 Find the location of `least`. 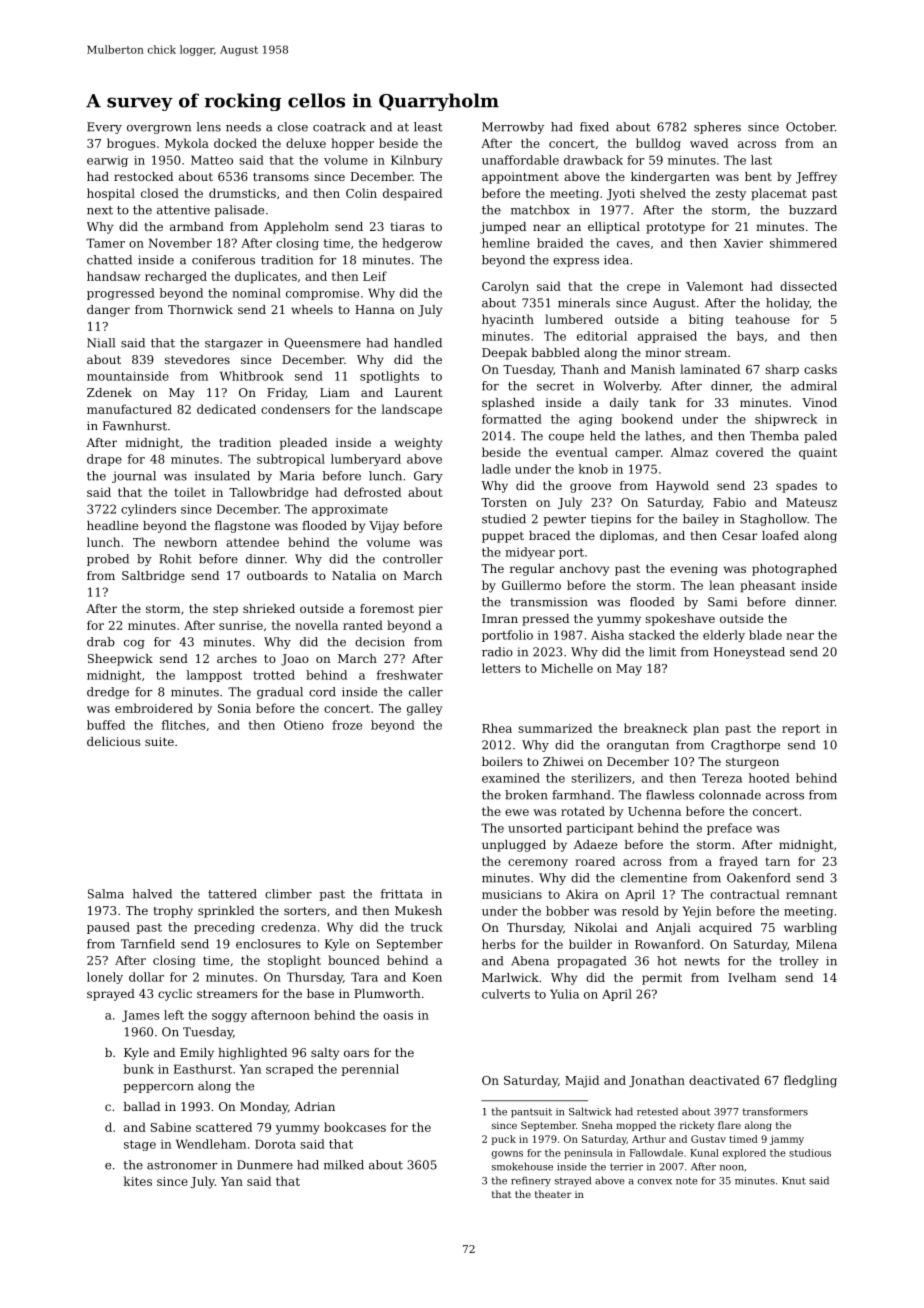

least is located at coordinates (428, 127).
